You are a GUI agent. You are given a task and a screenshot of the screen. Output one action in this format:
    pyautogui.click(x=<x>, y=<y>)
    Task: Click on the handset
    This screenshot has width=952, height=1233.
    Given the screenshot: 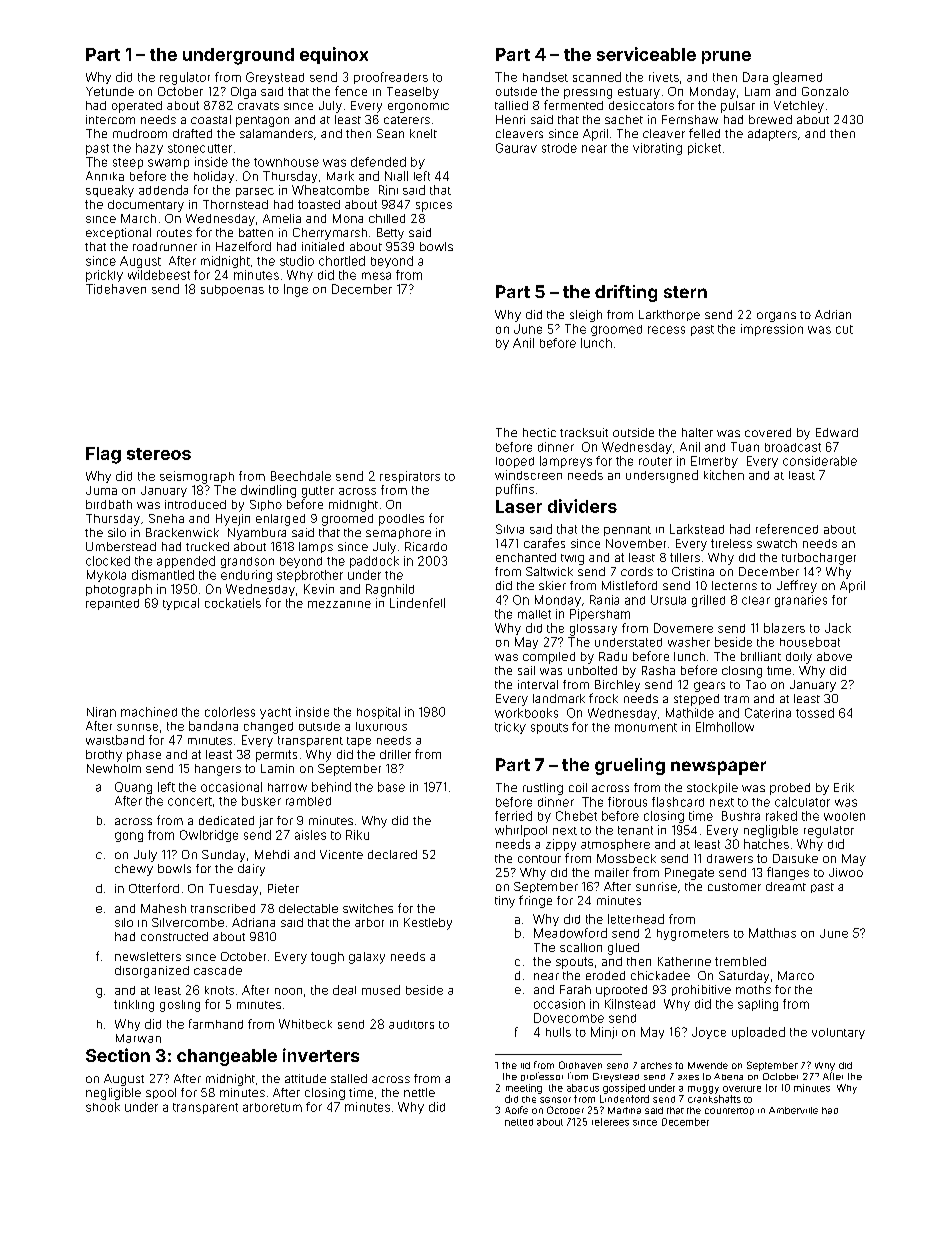 What is the action you would take?
    pyautogui.click(x=545, y=77)
